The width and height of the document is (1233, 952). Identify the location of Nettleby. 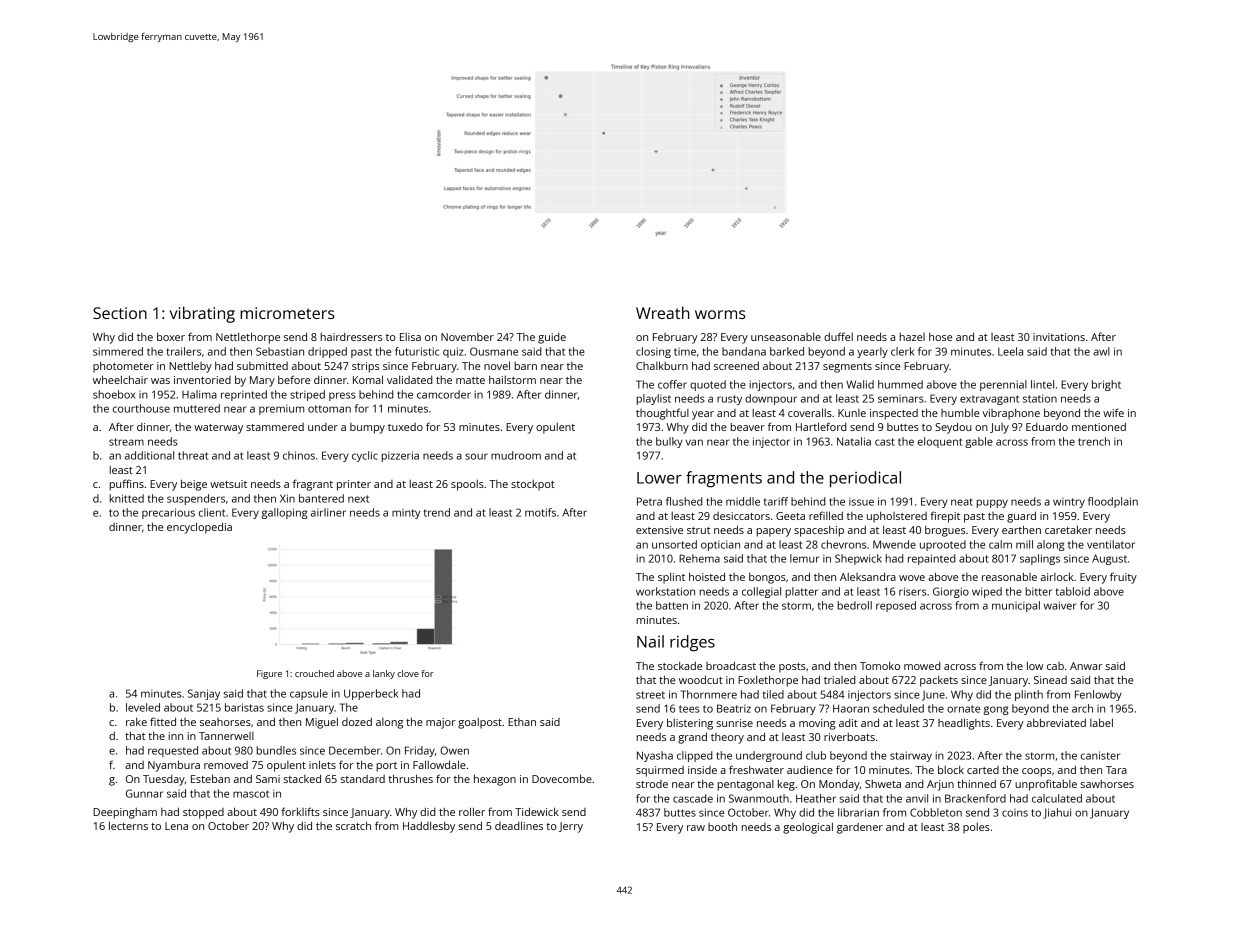
(190, 367).
